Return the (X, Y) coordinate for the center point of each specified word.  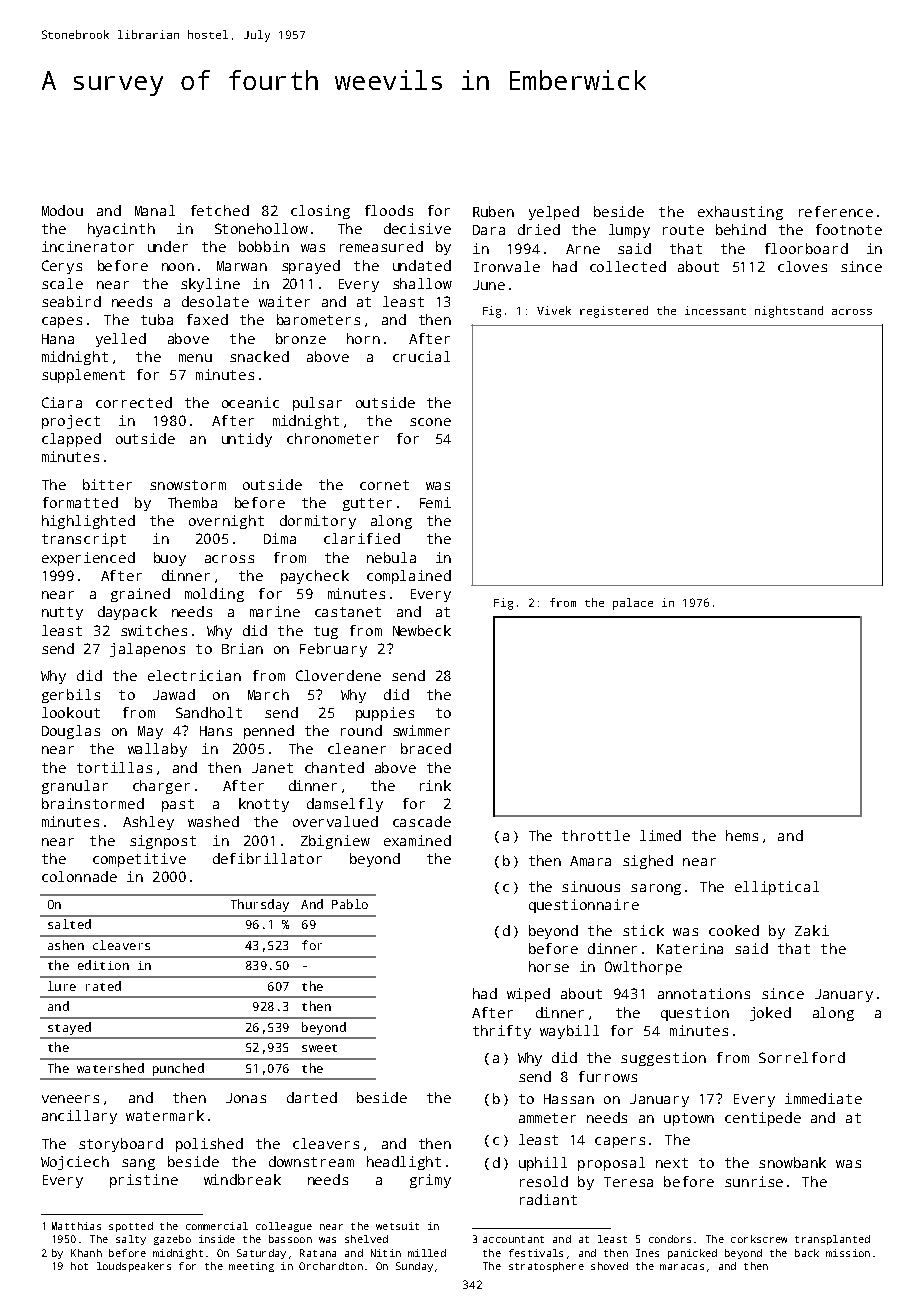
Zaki (812, 930)
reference (836, 211)
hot (79, 1266)
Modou (62, 210)
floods (389, 210)
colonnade (79, 876)
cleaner (357, 748)
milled (427, 1253)
